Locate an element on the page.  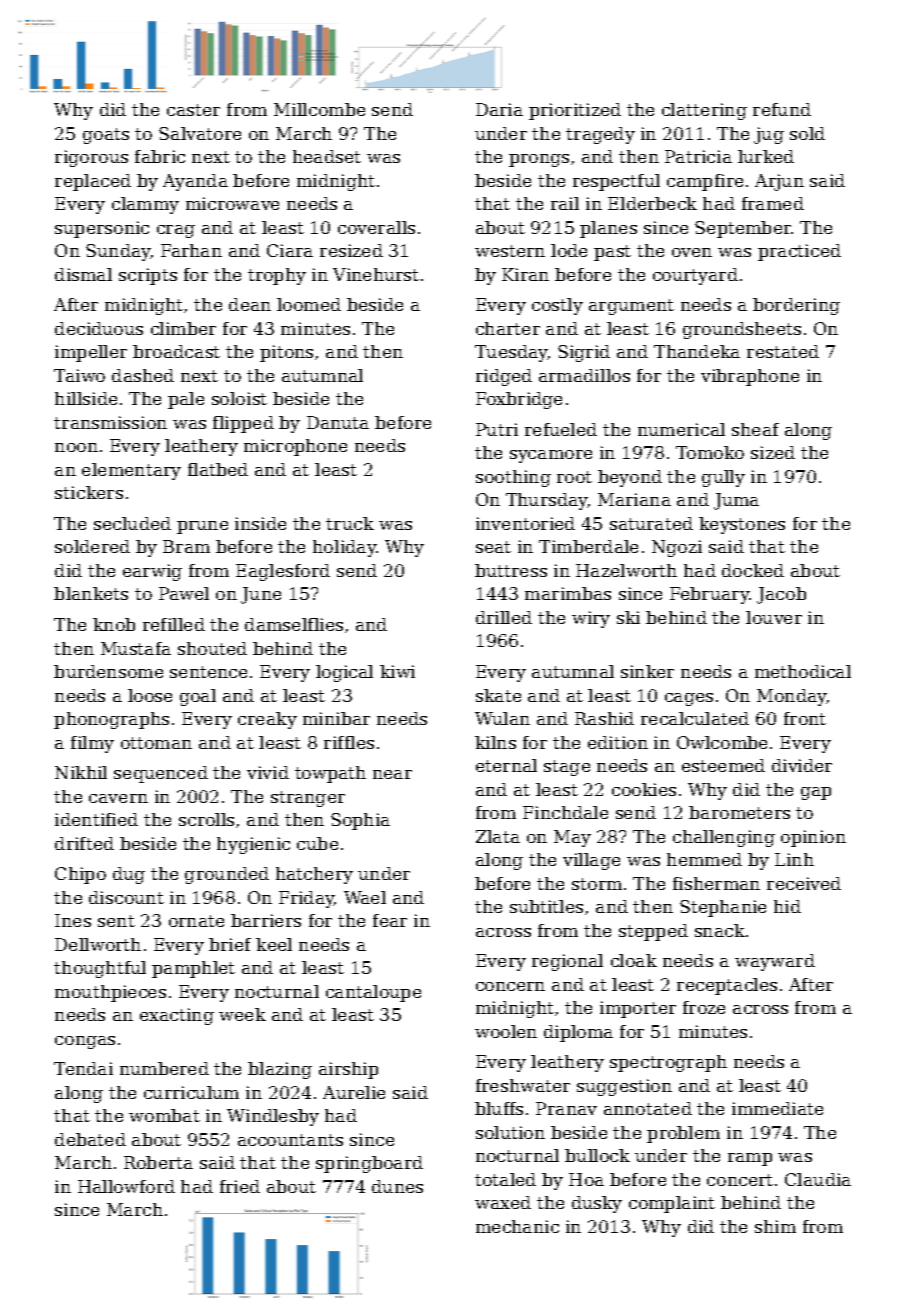
ridged is located at coordinates (504, 377).
